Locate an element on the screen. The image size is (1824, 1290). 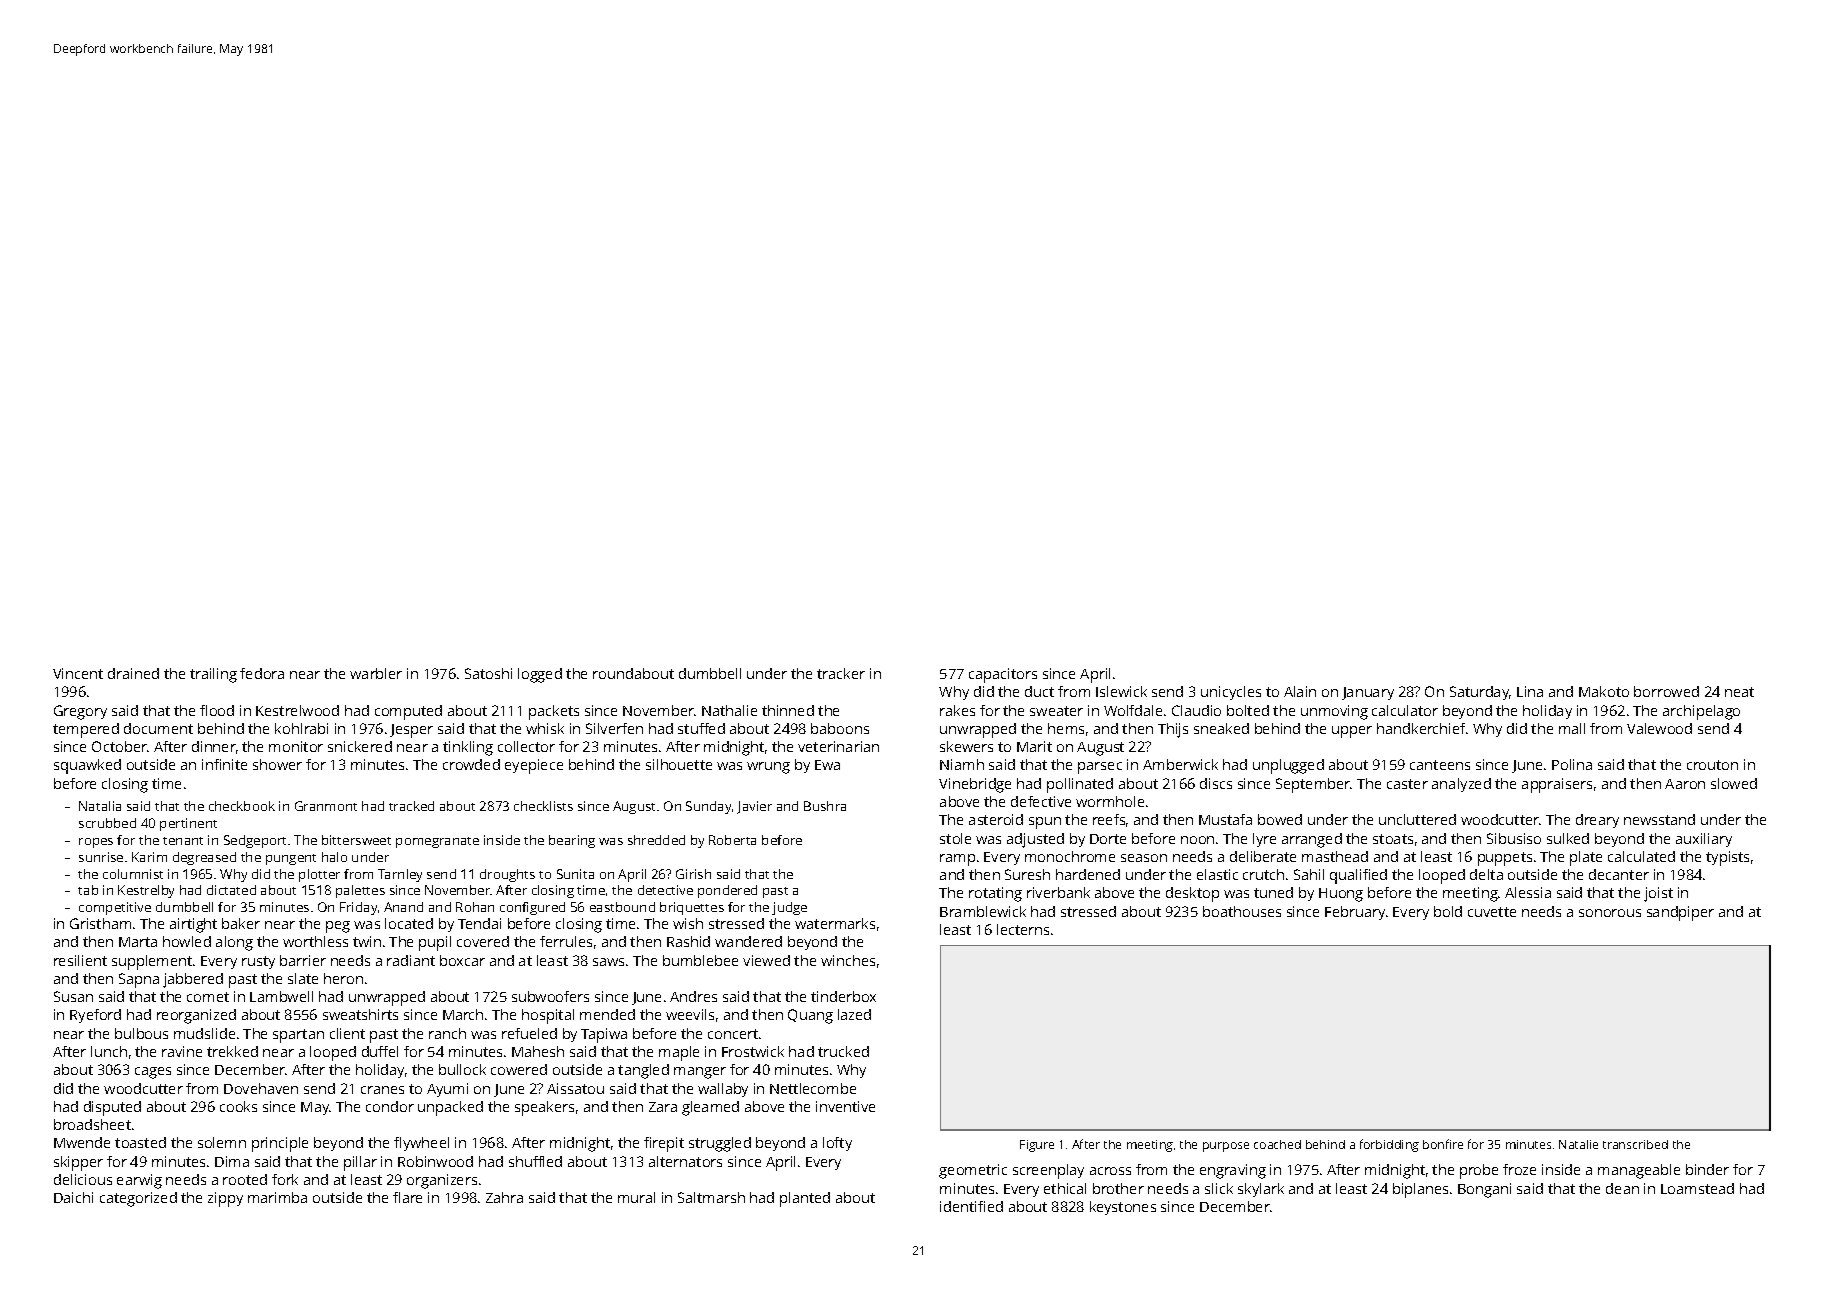
stuffed is located at coordinates (701, 728).
